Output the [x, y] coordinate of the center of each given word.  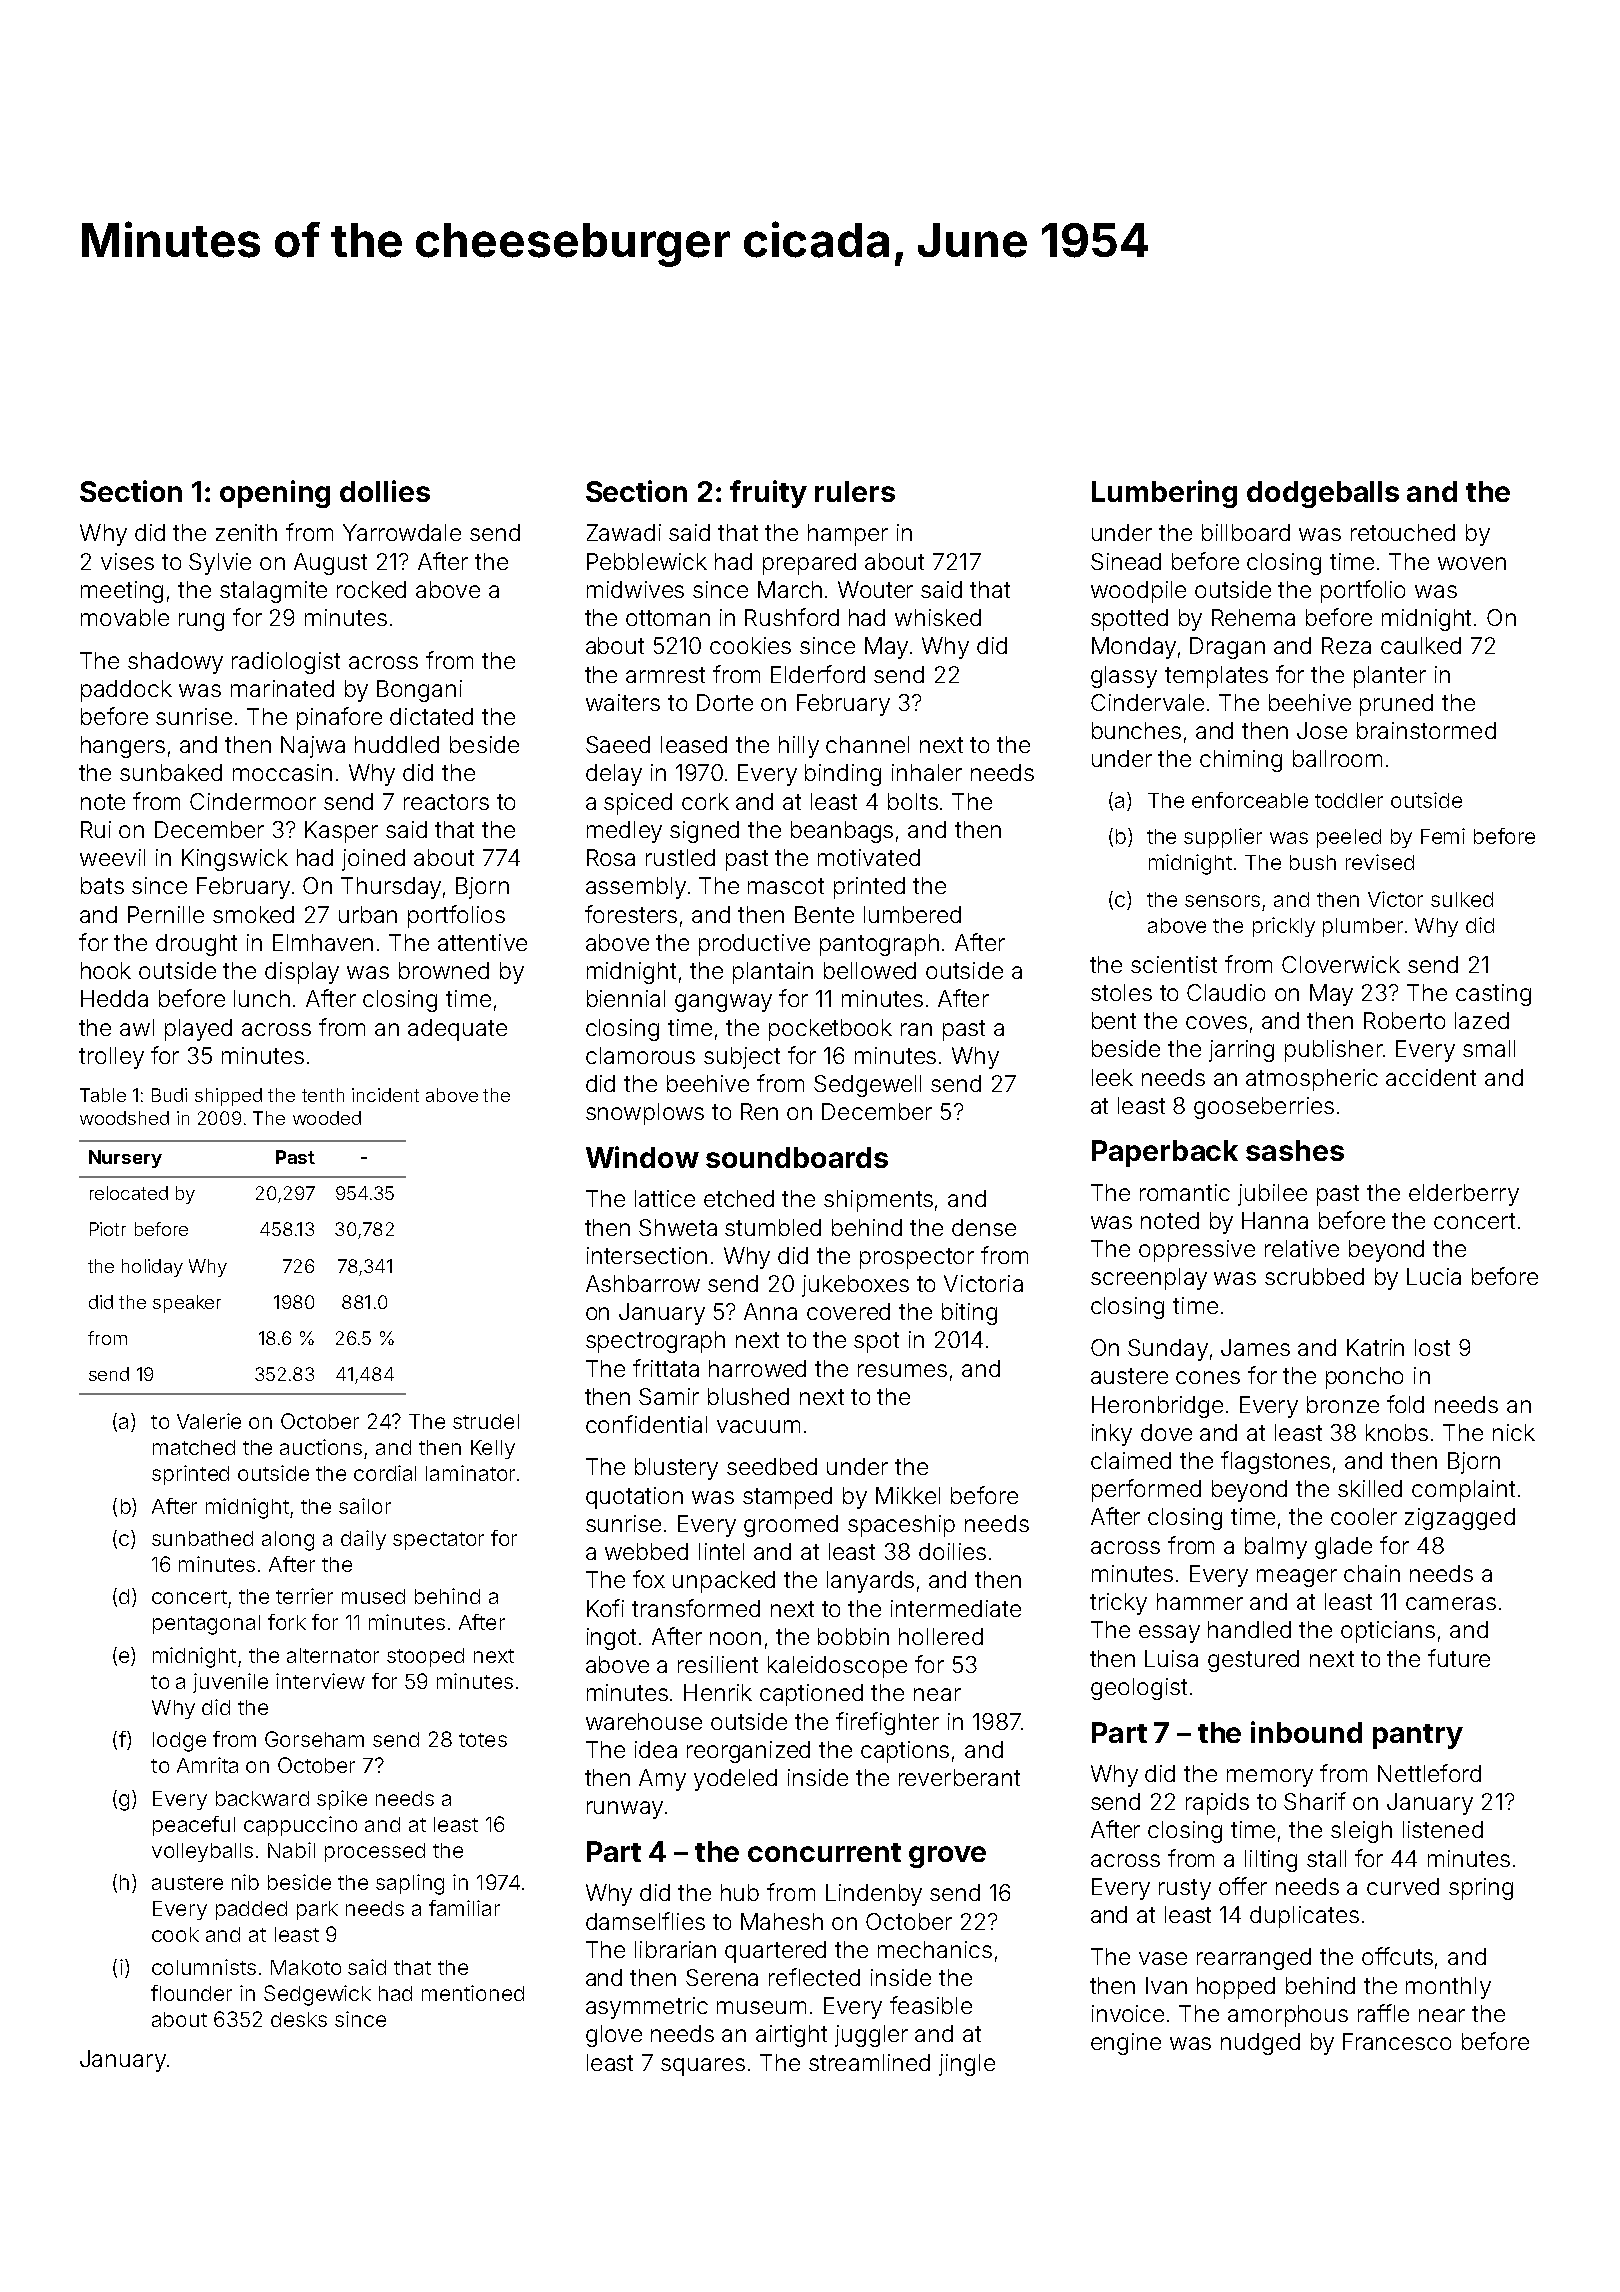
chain [1372, 1573]
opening [275, 494]
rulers [855, 491]
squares [703, 2067]
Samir [669, 1396]
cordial [385, 1473]
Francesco [1397, 2041]
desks [299, 2019]
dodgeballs [1323, 494]
